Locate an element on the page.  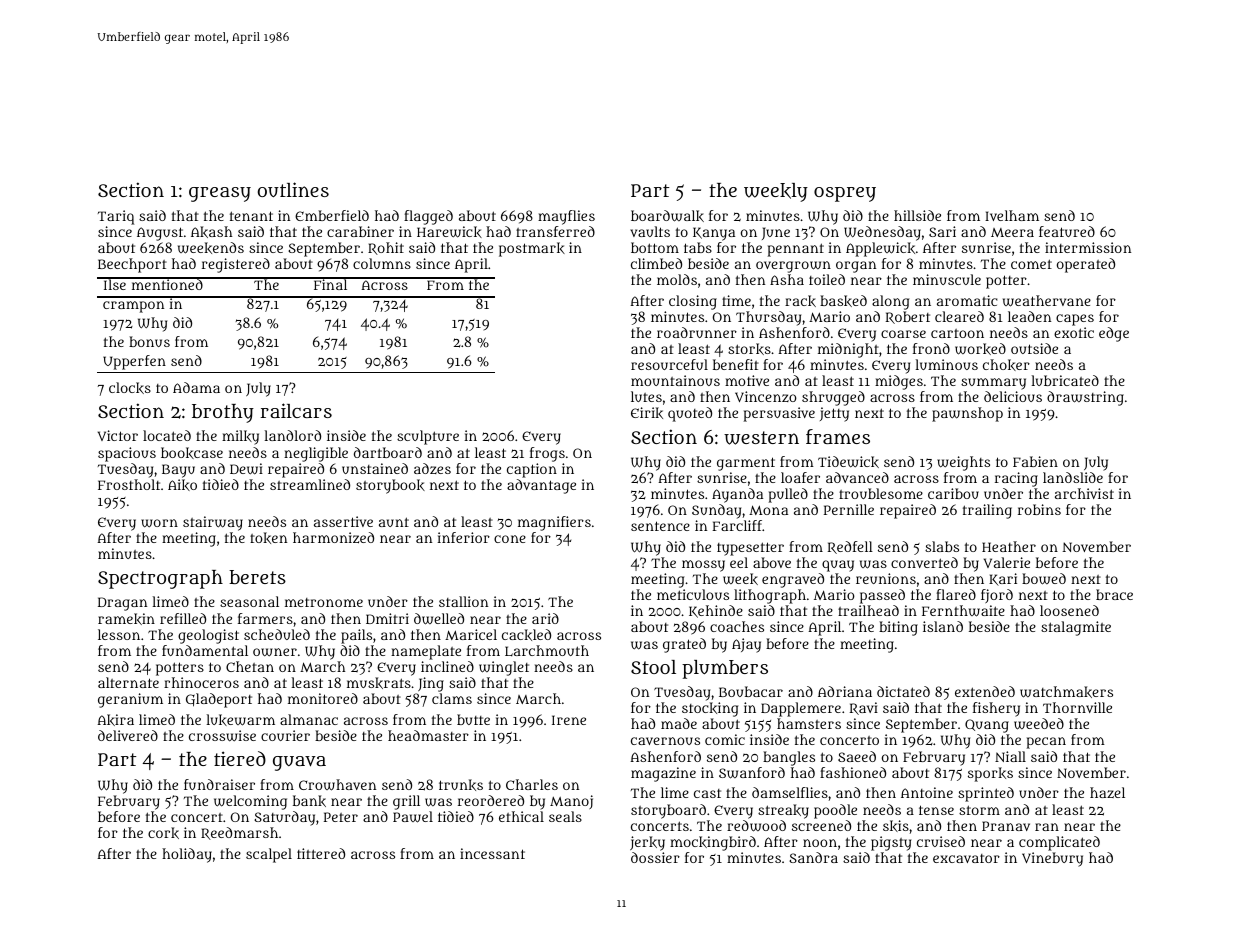
brothy is located at coordinates (223, 413).
